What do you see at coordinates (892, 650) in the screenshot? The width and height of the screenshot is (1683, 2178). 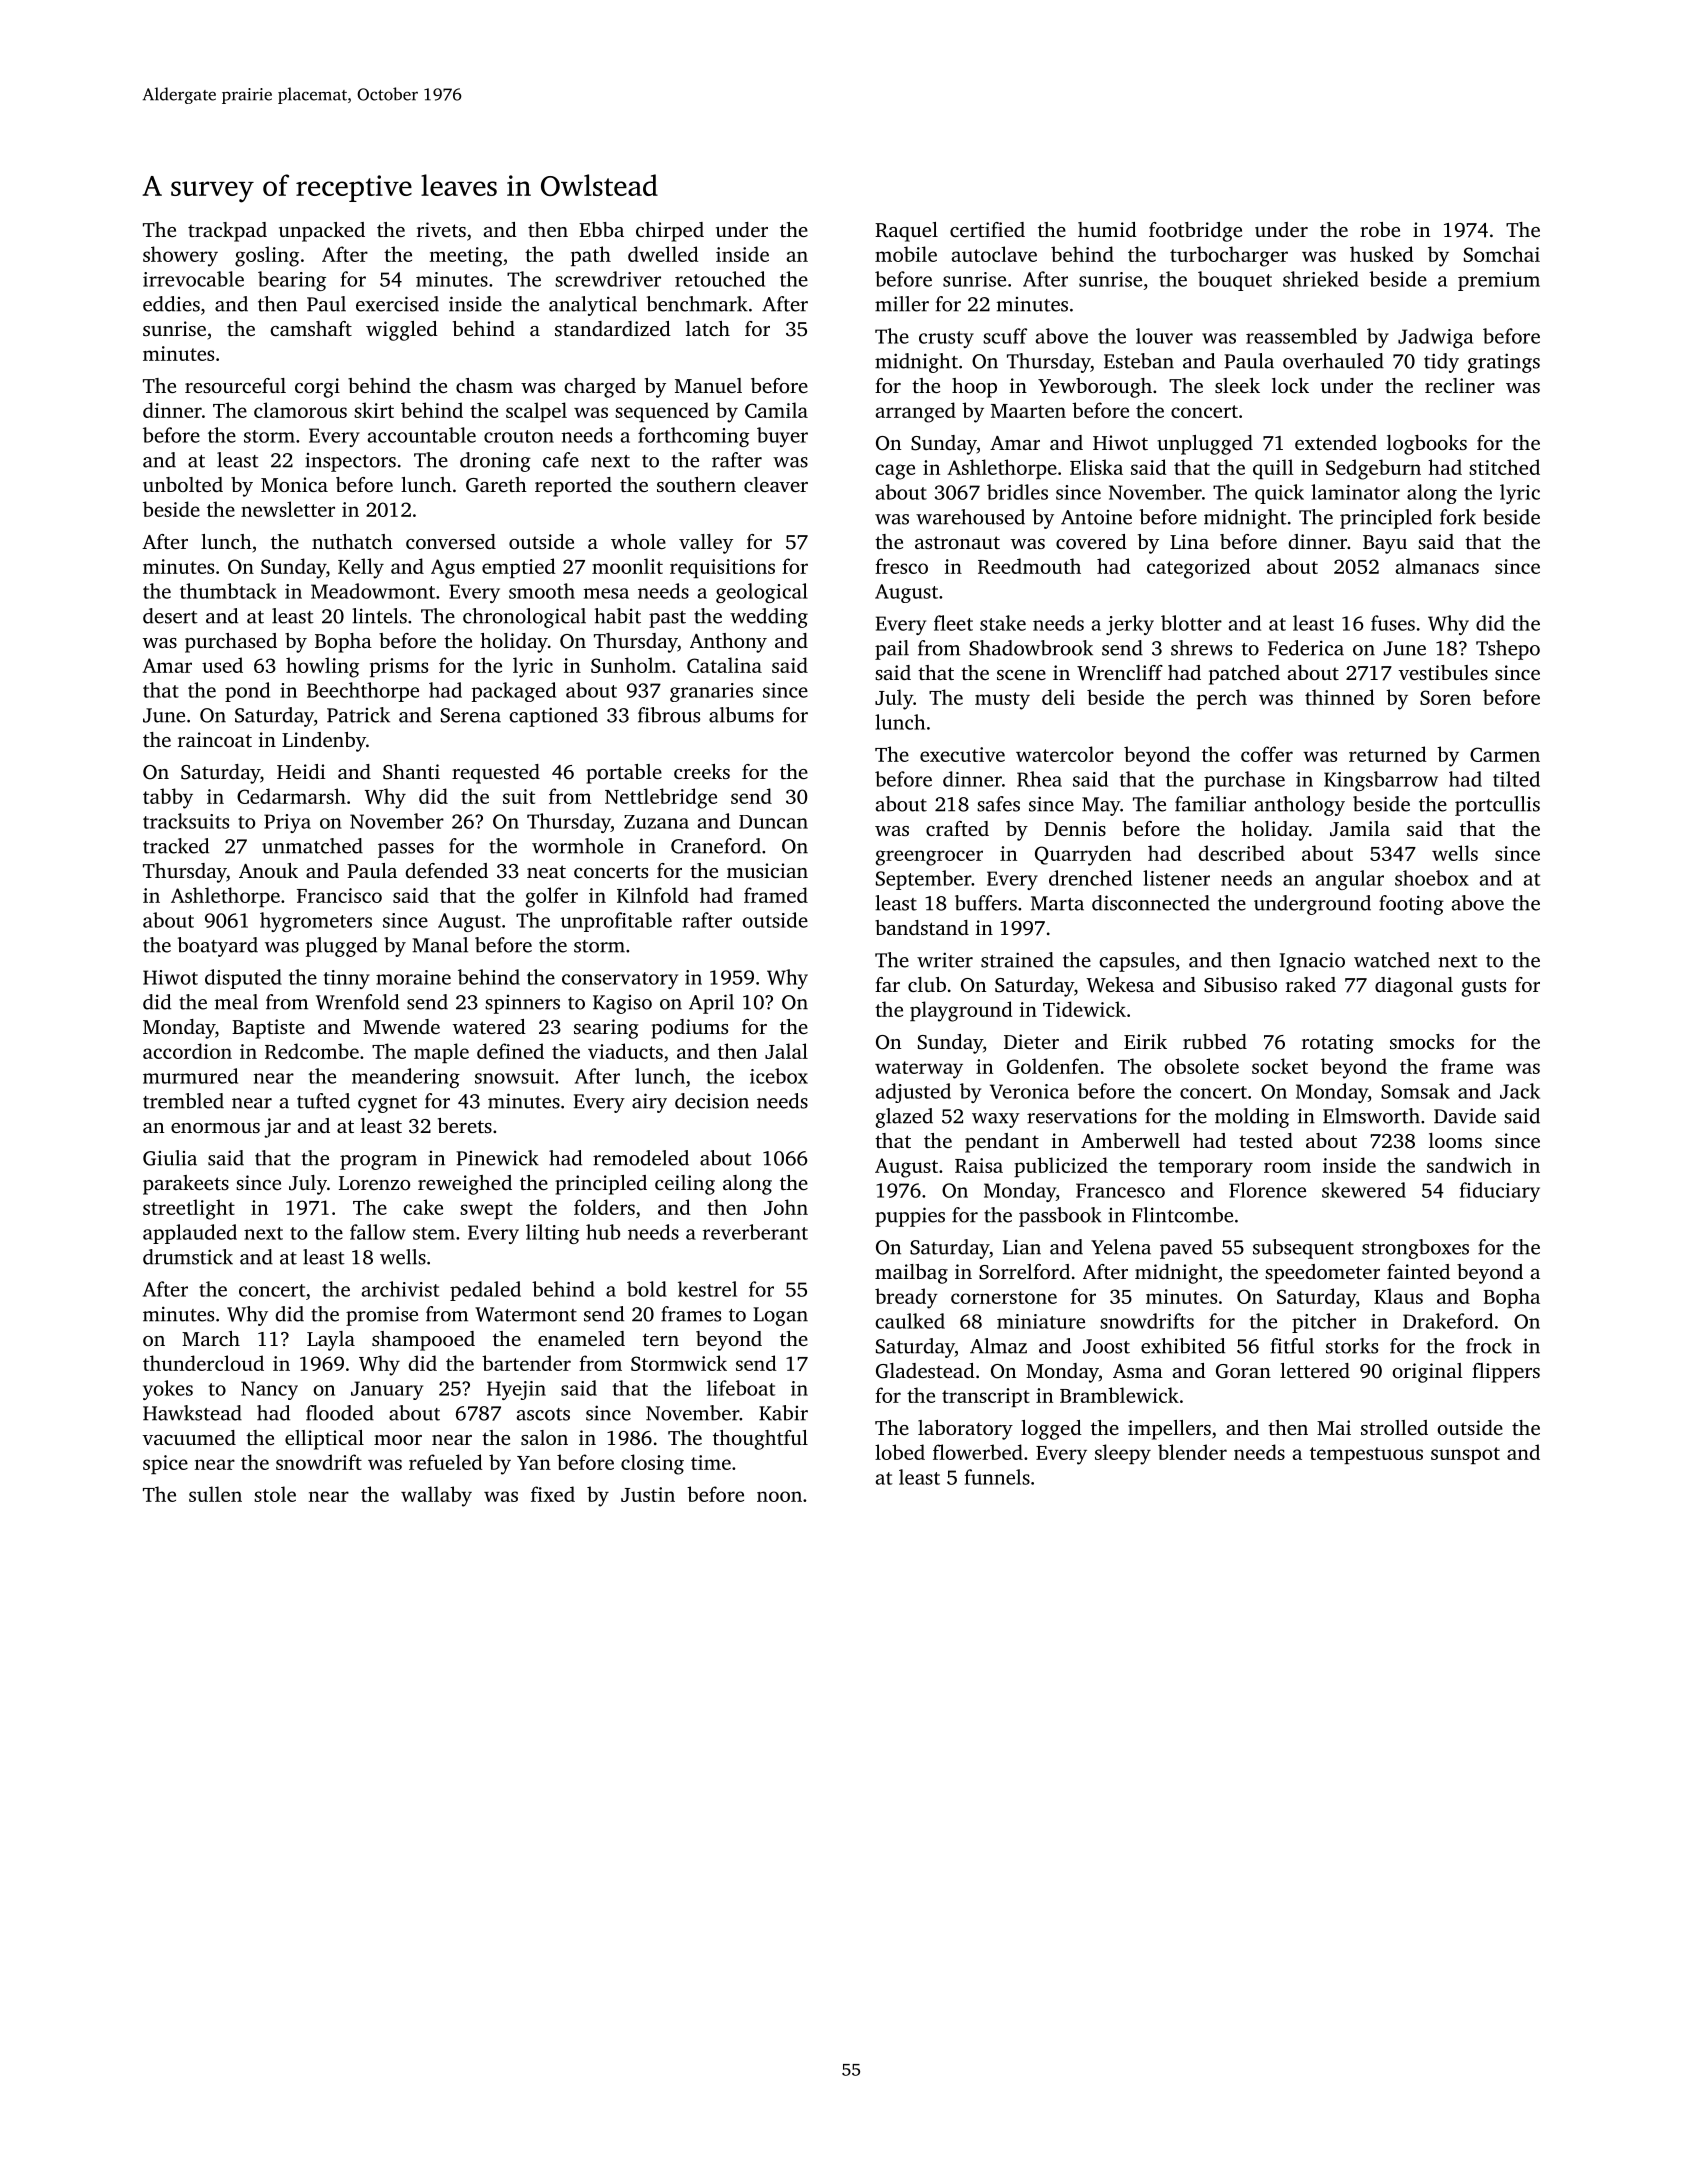 I see `pail` at bounding box center [892, 650].
